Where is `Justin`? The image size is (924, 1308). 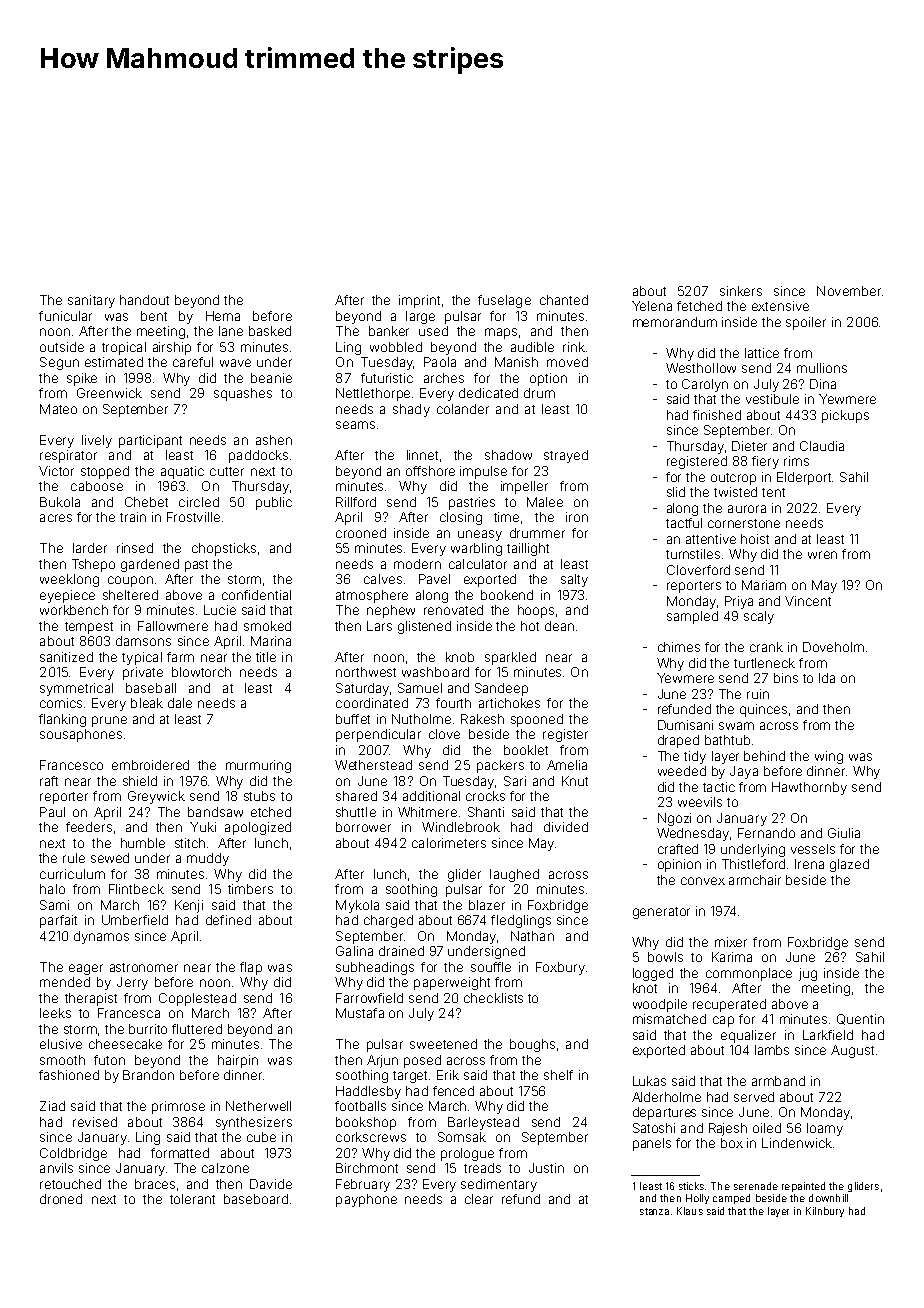
Justin is located at coordinates (546, 1168).
